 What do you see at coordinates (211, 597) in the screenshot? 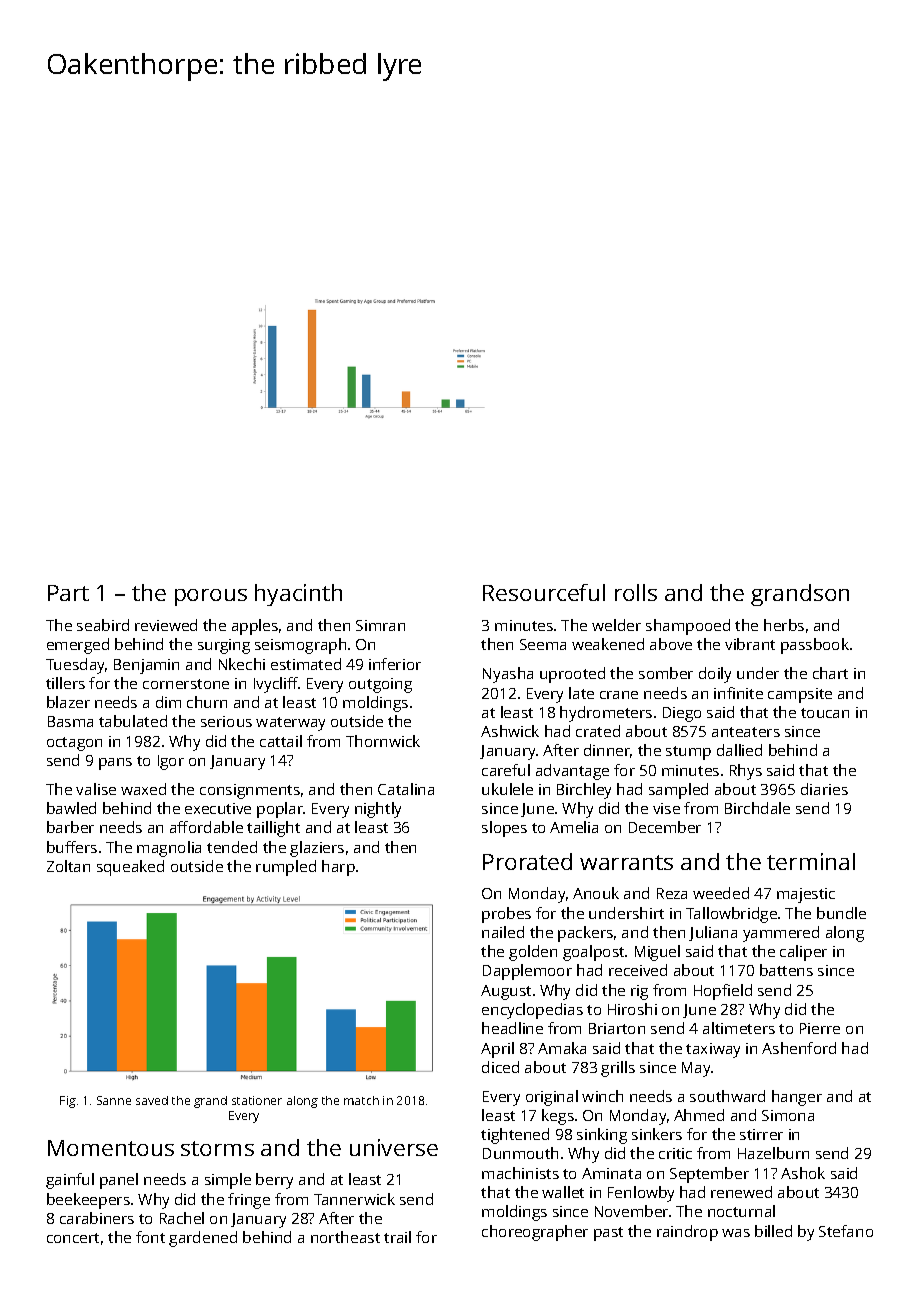
I see `porous` at bounding box center [211, 597].
